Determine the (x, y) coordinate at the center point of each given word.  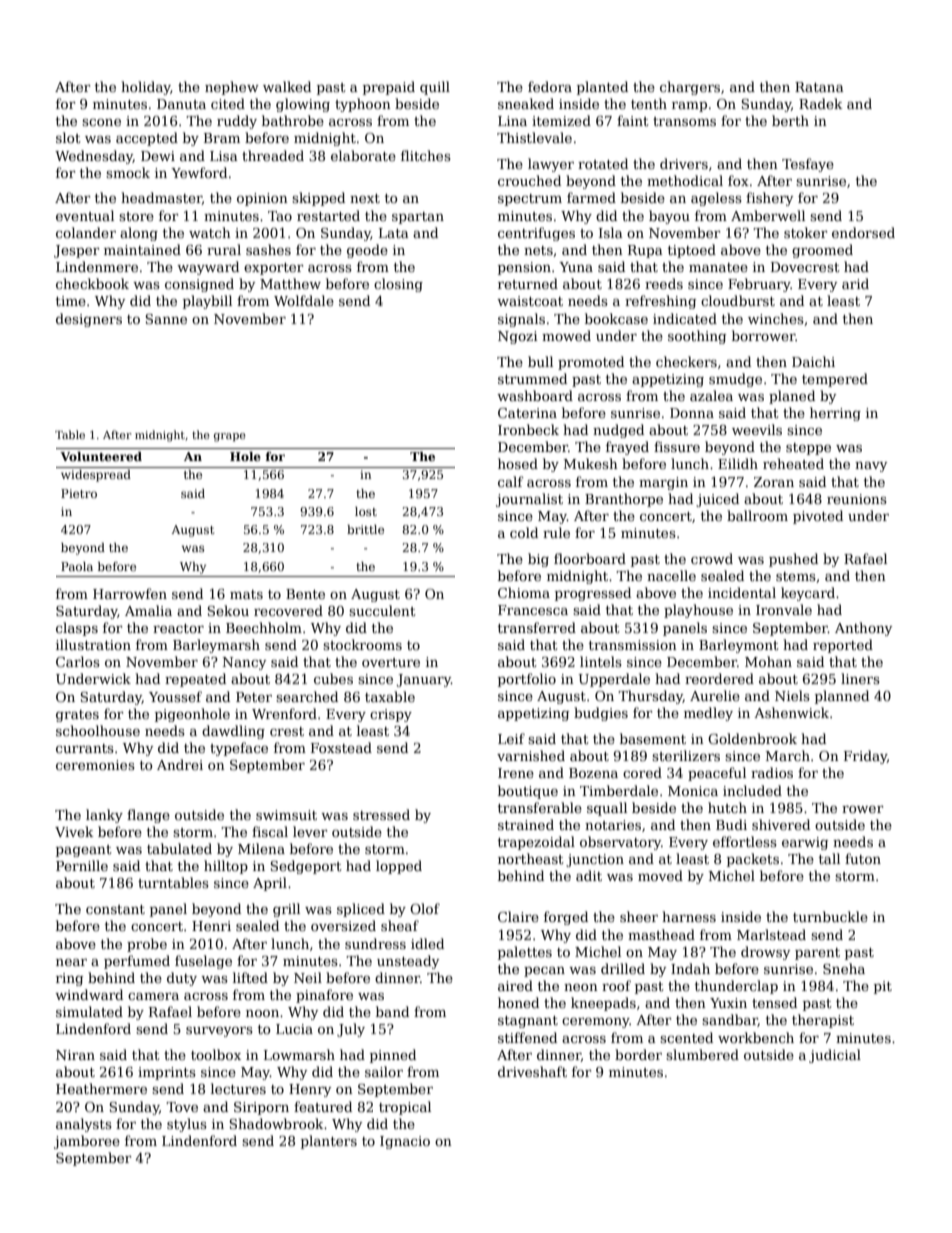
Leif (511, 738)
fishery (769, 199)
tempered (835, 380)
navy (871, 467)
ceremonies (95, 765)
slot (68, 137)
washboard (535, 395)
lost (366, 511)
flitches (426, 155)
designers (89, 320)
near (71, 962)
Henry (310, 1090)
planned (842, 697)
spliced (361, 910)
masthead (661, 934)
